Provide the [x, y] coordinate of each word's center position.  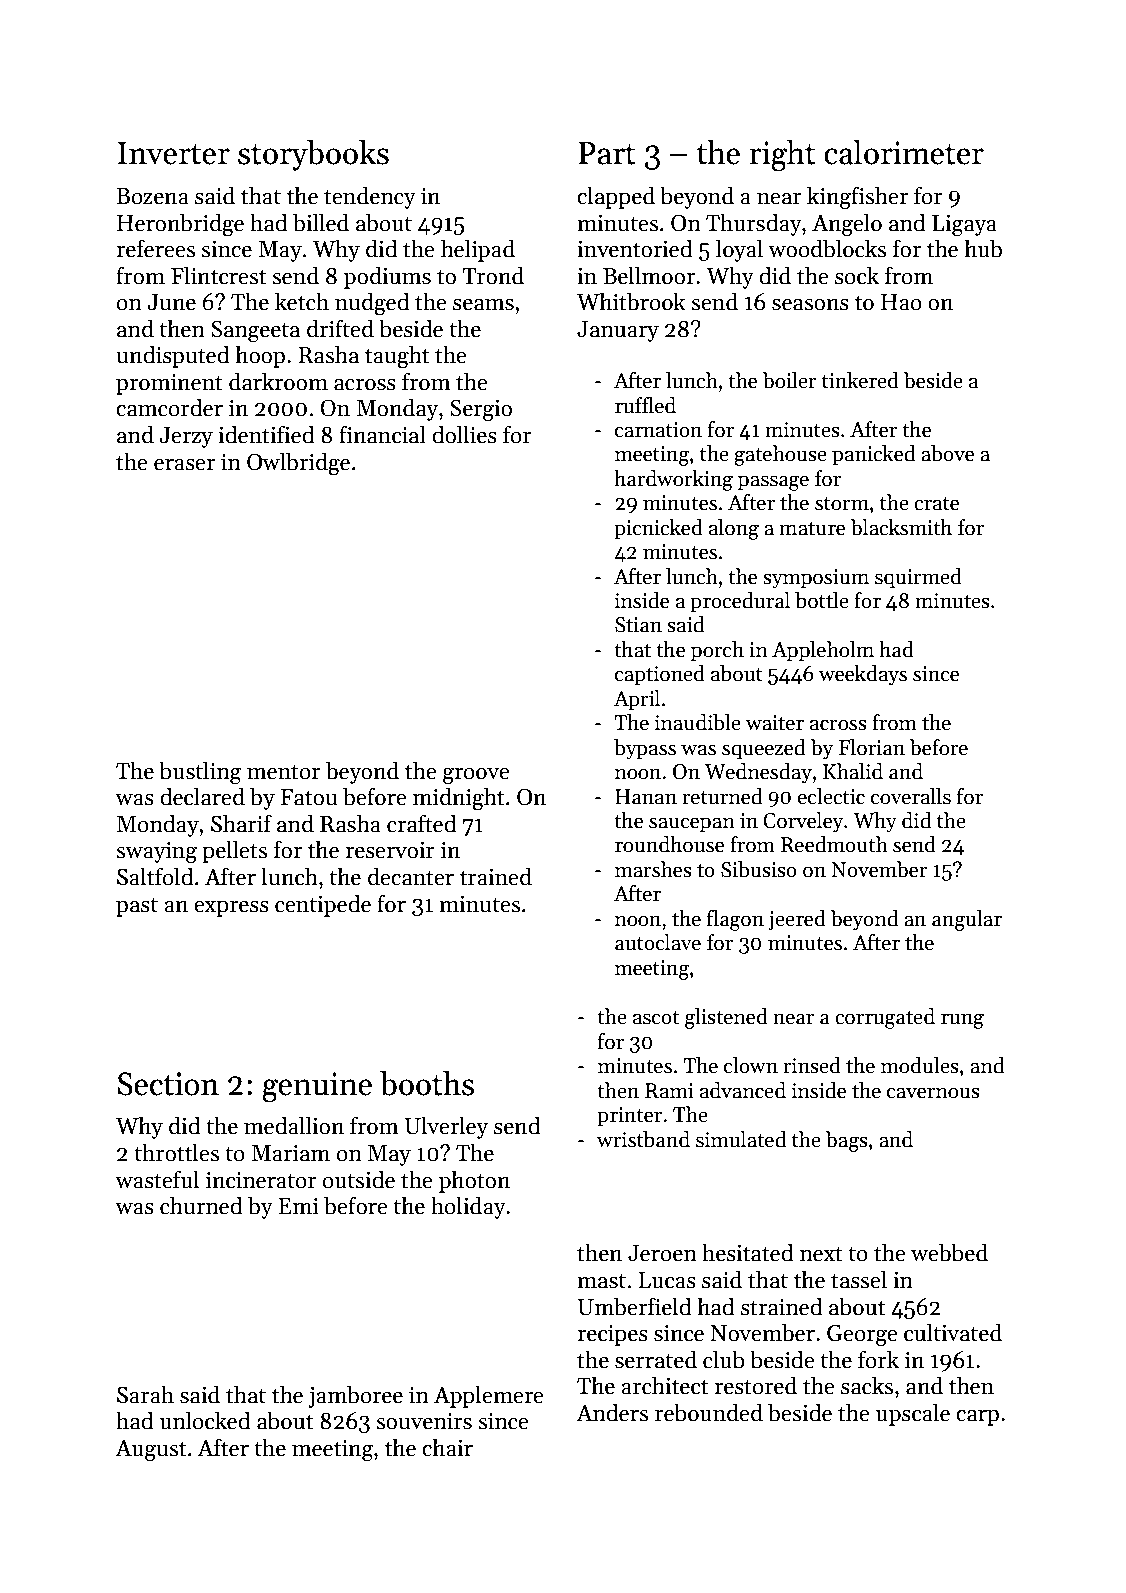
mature [812, 529]
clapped [616, 197]
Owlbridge [298, 464]
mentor [283, 772]
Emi [298, 1206]
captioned [660, 675]
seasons [810, 305]
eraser [184, 465]
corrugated [885, 1018]
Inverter [173, 153]
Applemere [489, 1396]
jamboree [355, 1396]
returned [722, 796]
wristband [643, 1139]
